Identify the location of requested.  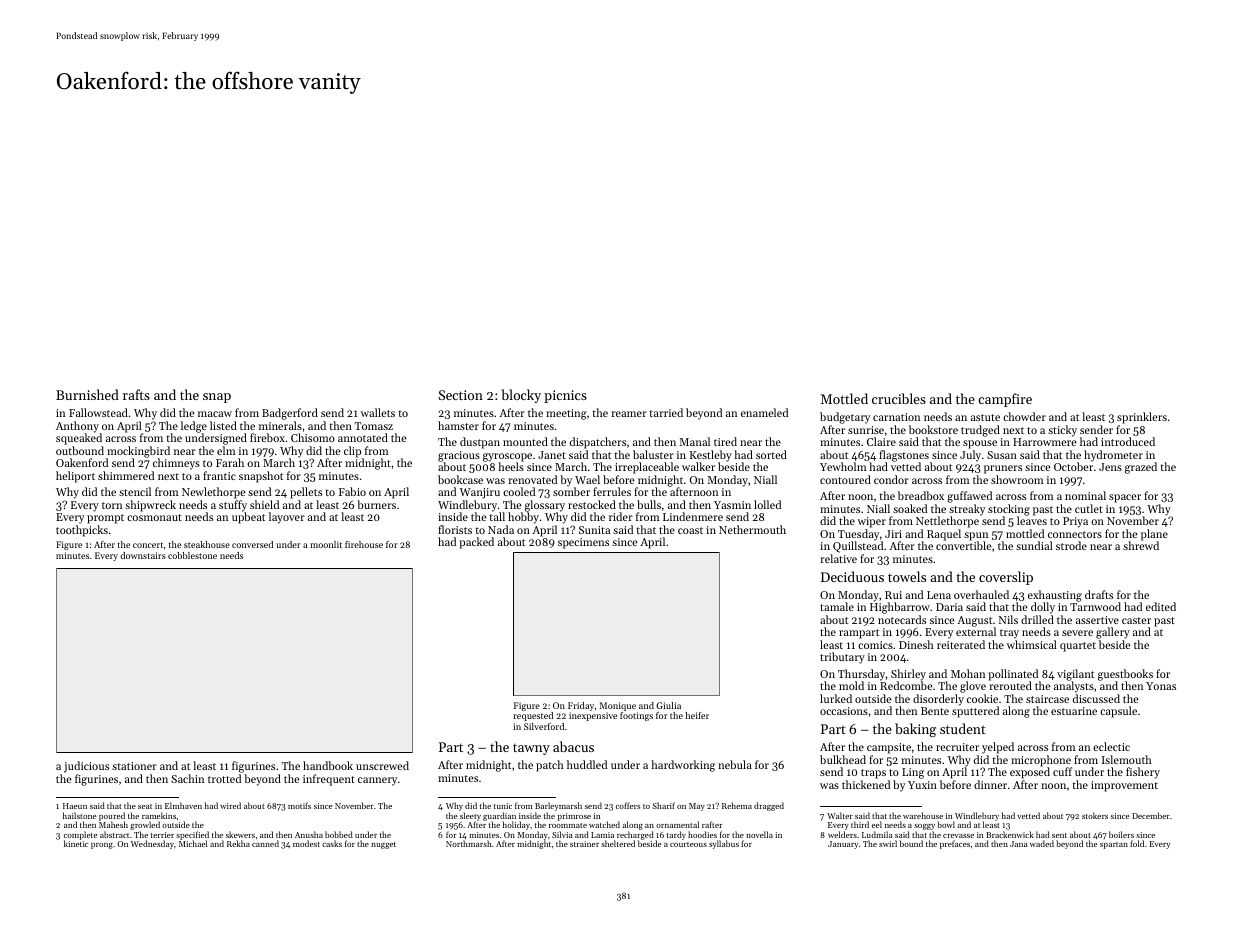
(533, 716).
